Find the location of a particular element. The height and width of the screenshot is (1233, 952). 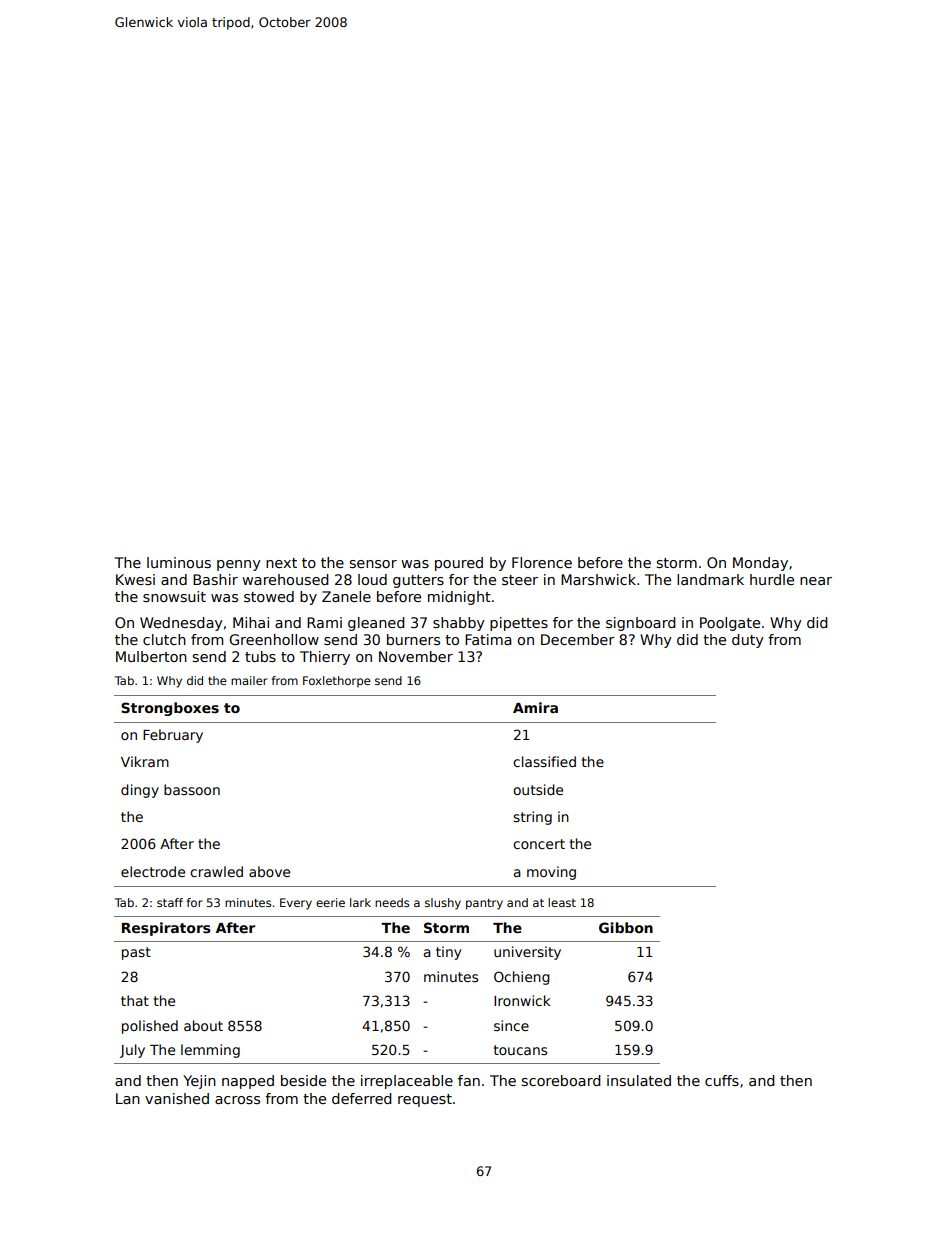

Ironwick is located at coordinates (522, 1000).
